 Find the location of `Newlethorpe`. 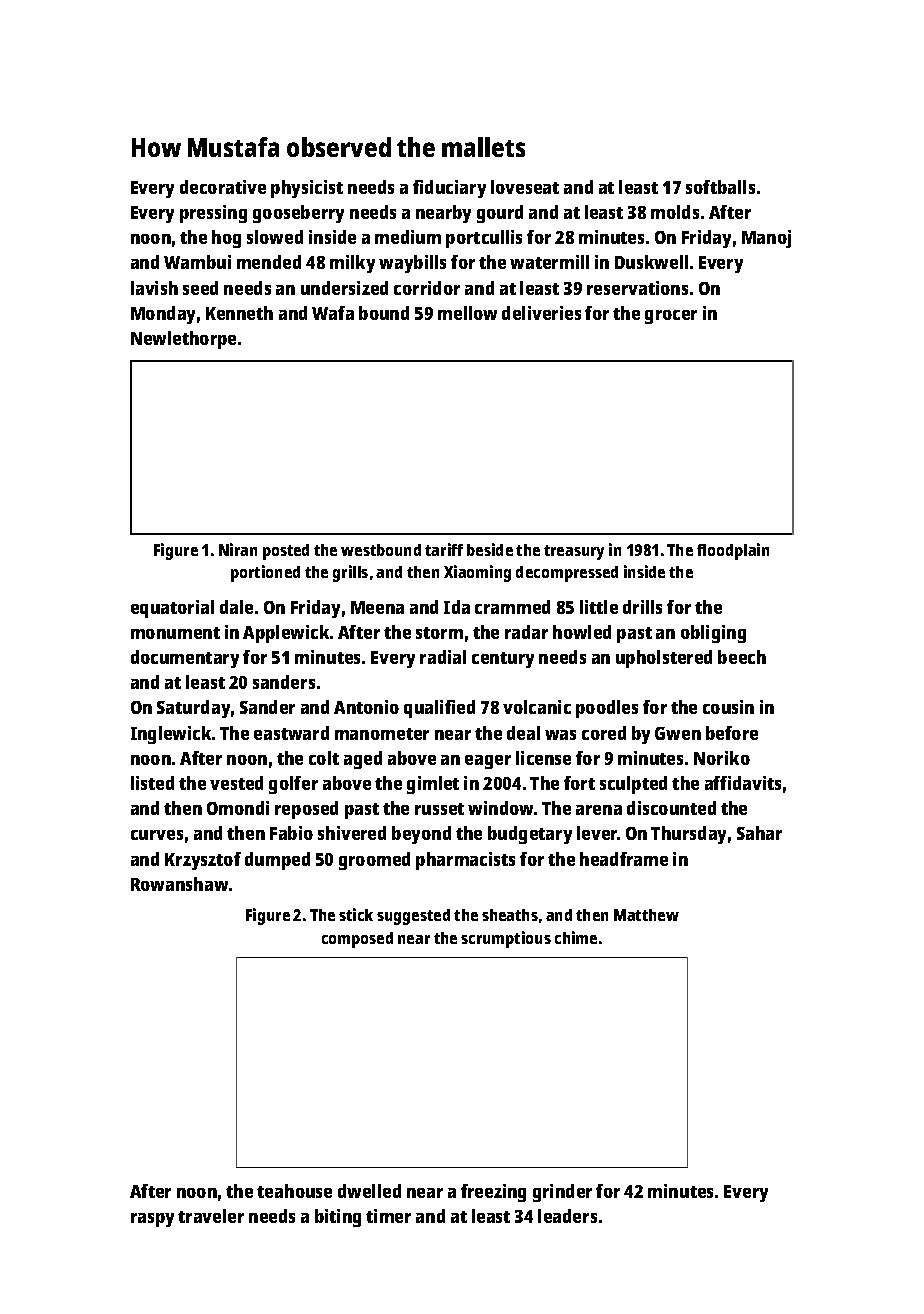

Newlethorpe is located at coordinates (183, 340).
